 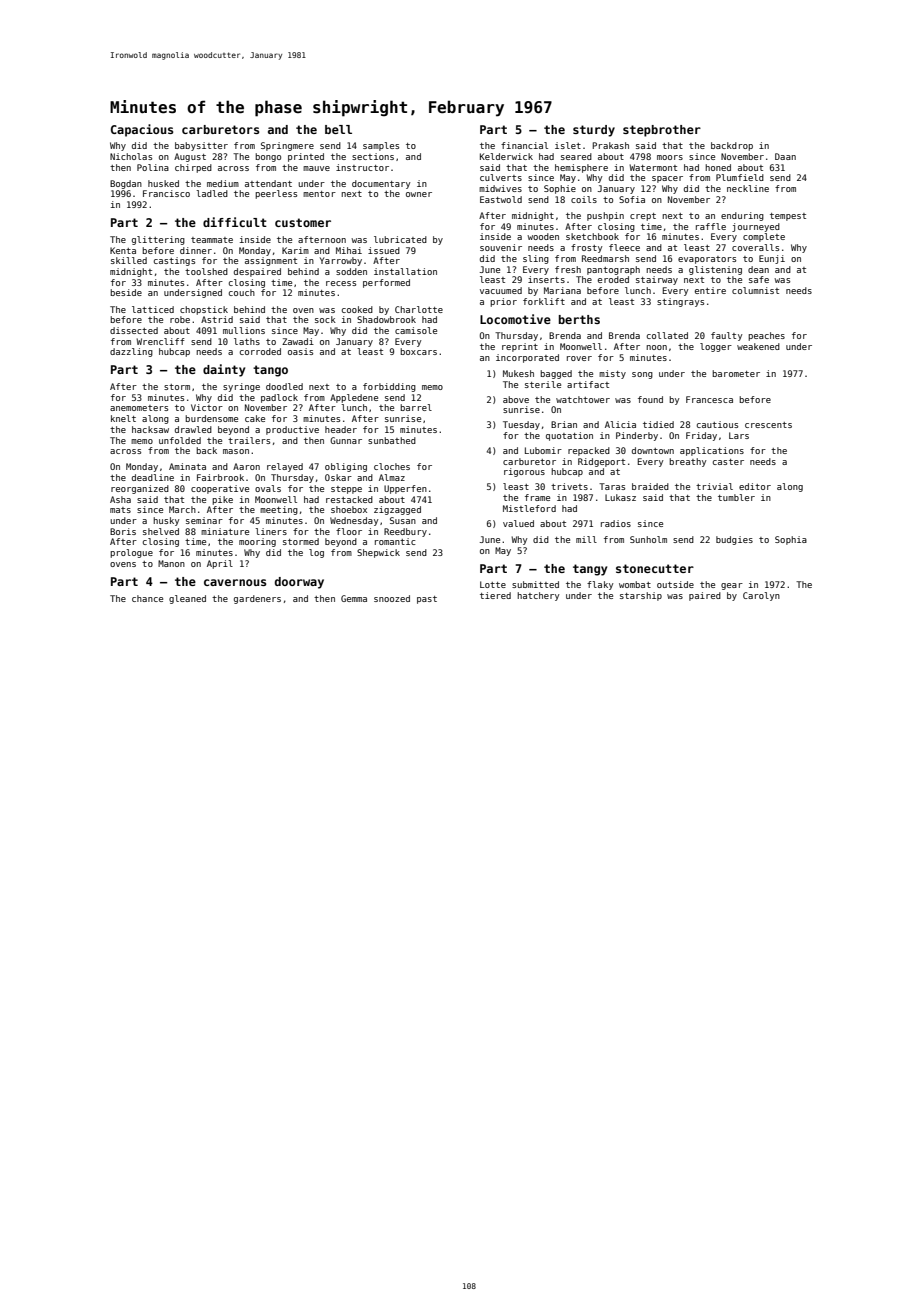 What do you see at coordinates (123, 531) in the screenshot?
I see `Boris` at bounding box center [123, 531].
